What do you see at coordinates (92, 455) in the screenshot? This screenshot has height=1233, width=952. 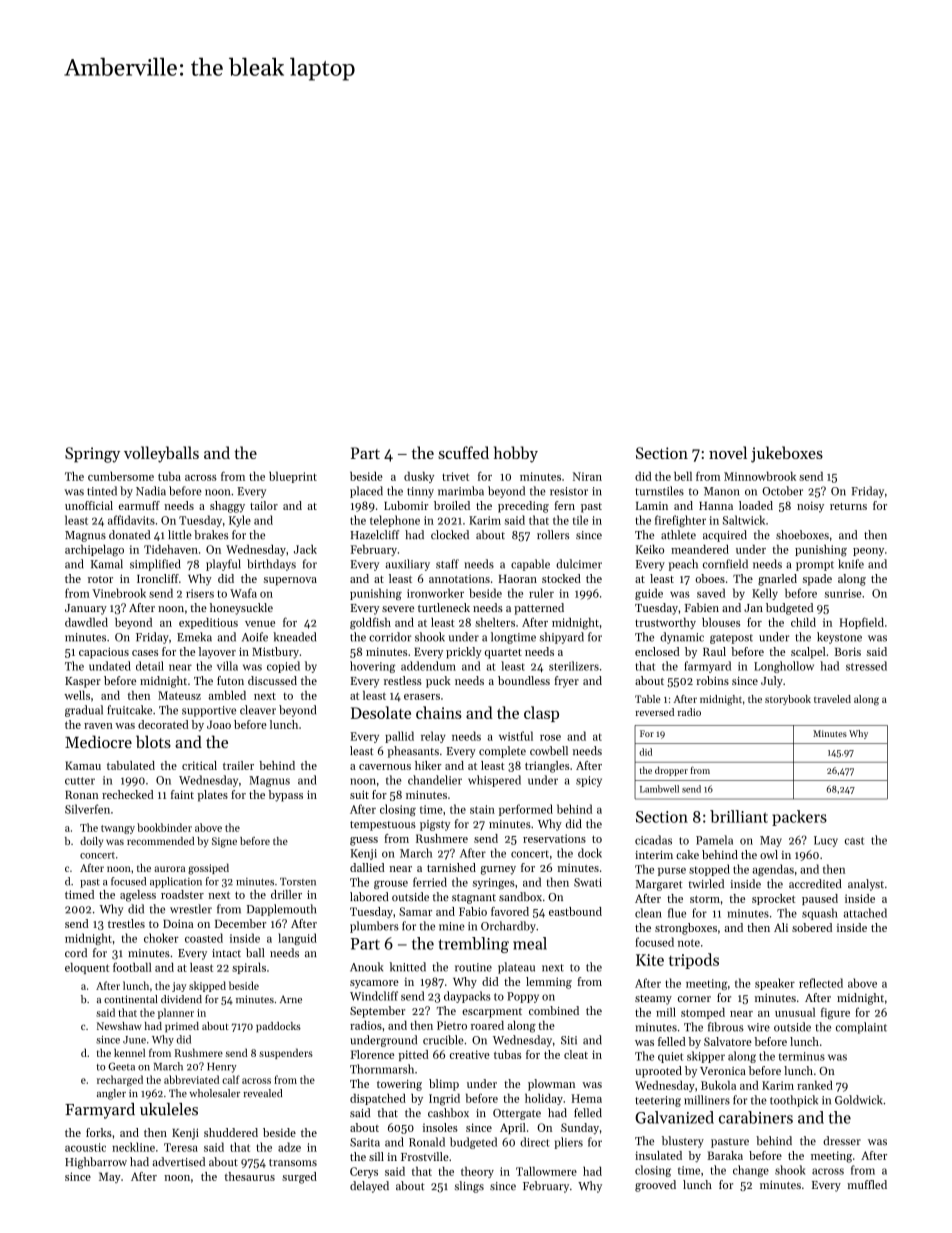 I see `Springy` at bounding box center [92, 455].
